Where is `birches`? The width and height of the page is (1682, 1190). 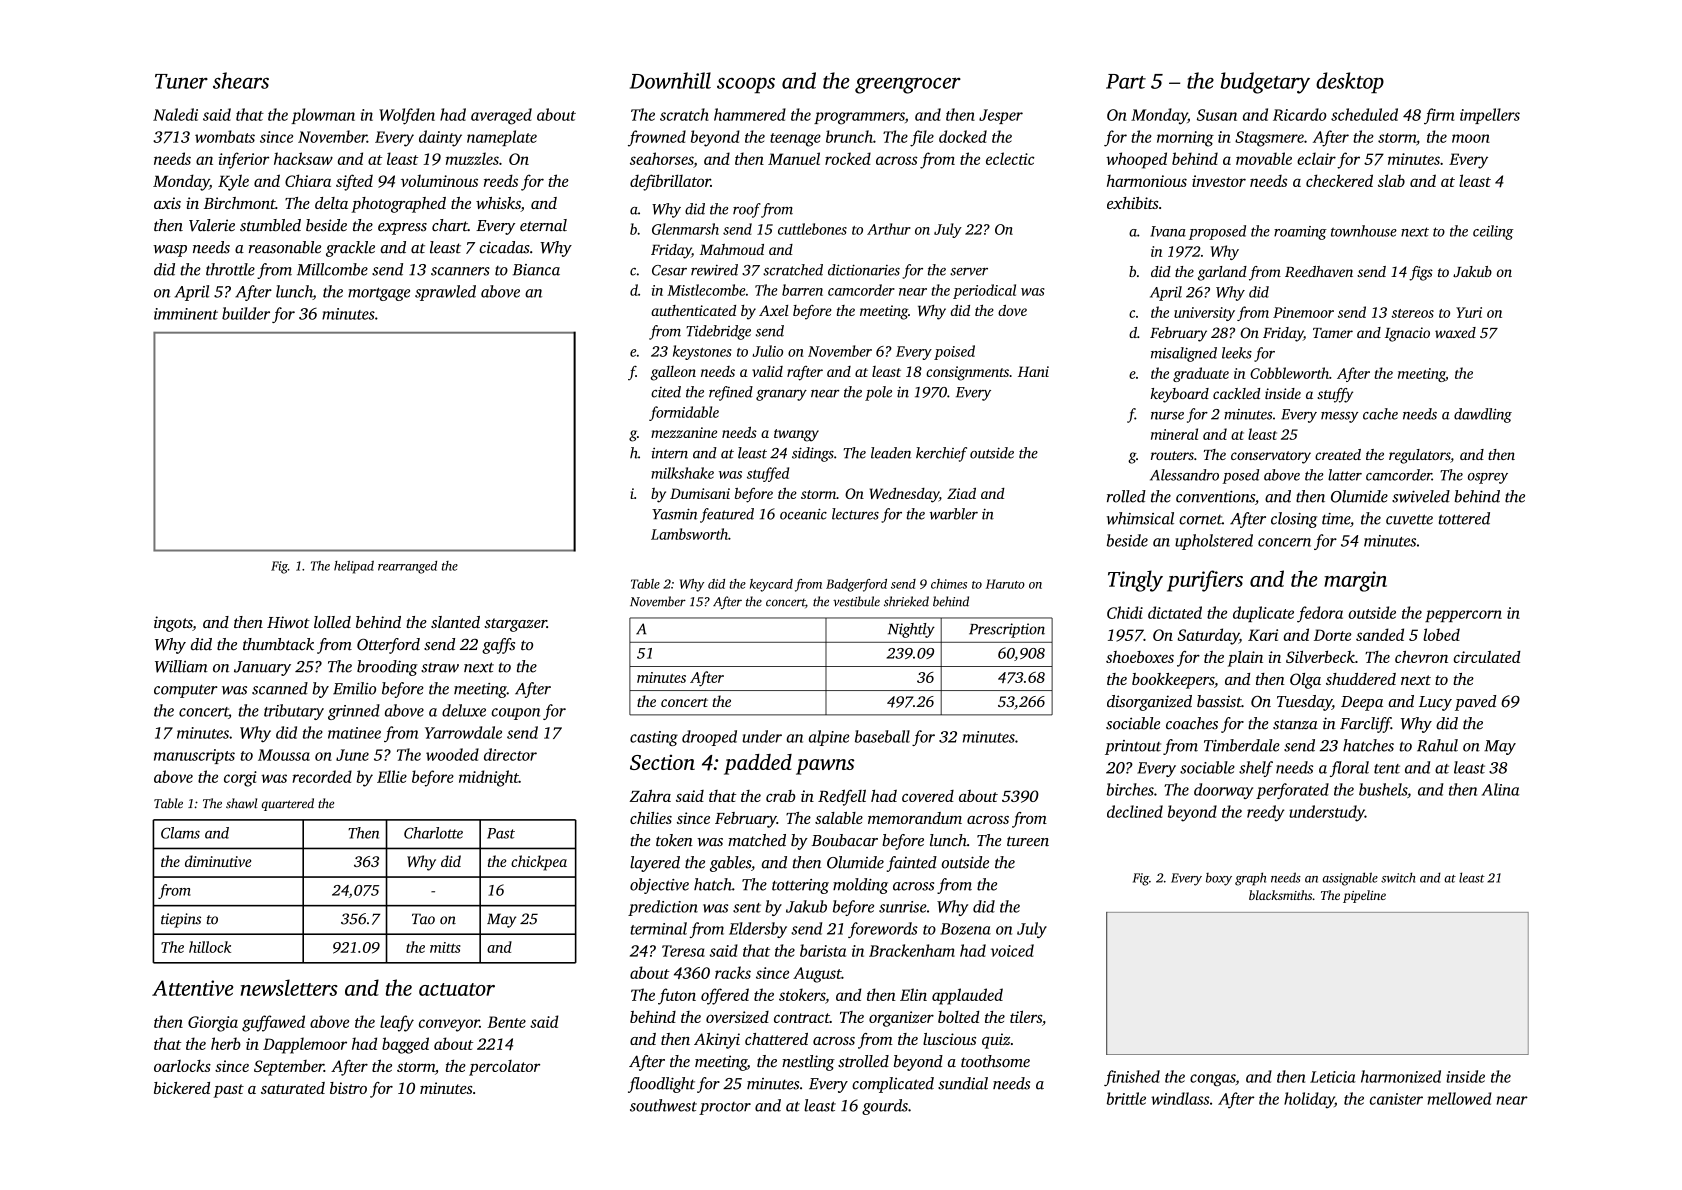 birches is located at coordinates (1130, 789).
